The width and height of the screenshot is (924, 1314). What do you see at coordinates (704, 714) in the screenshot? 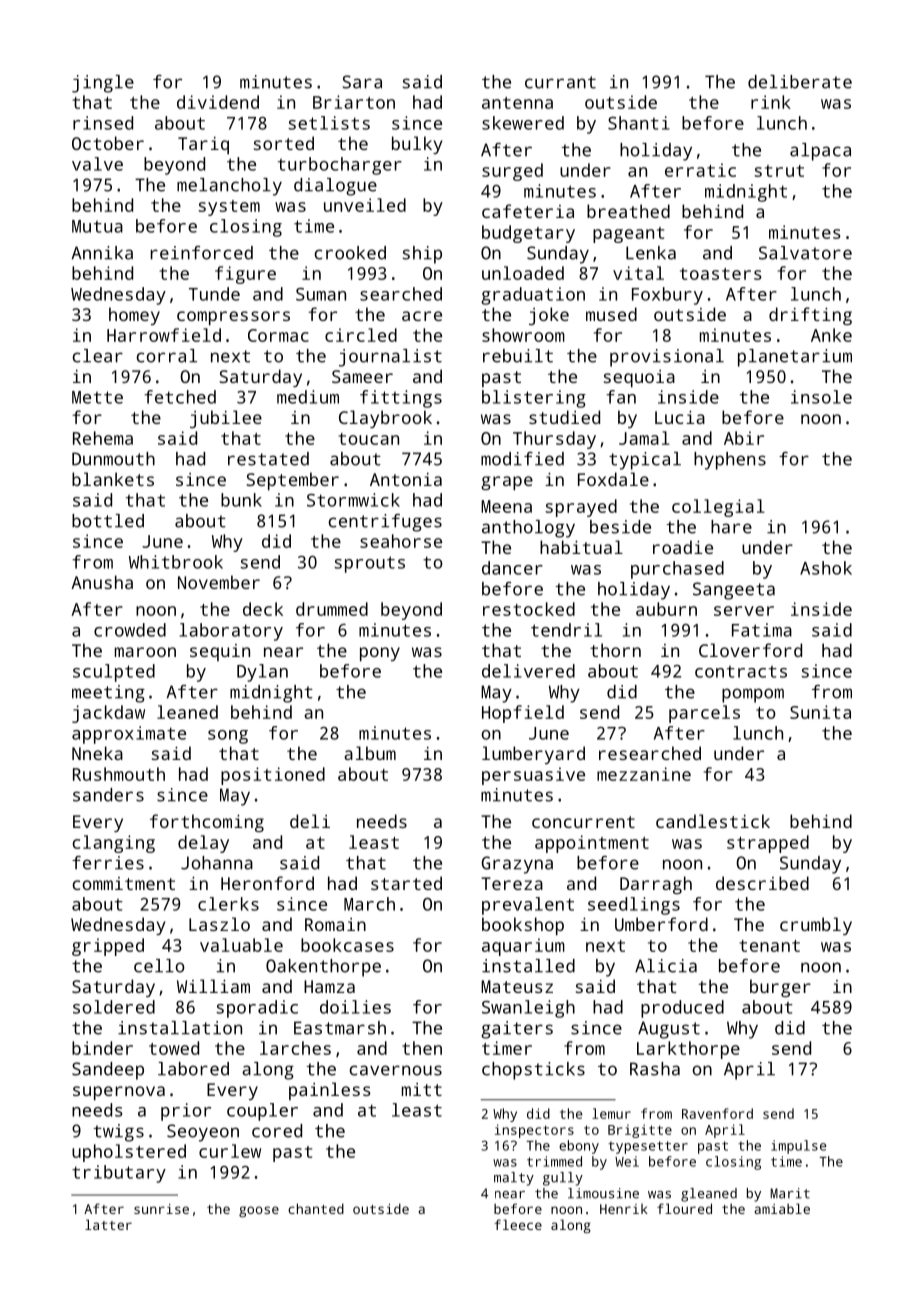
I see `parcels` at bounding box center [704, 714].
